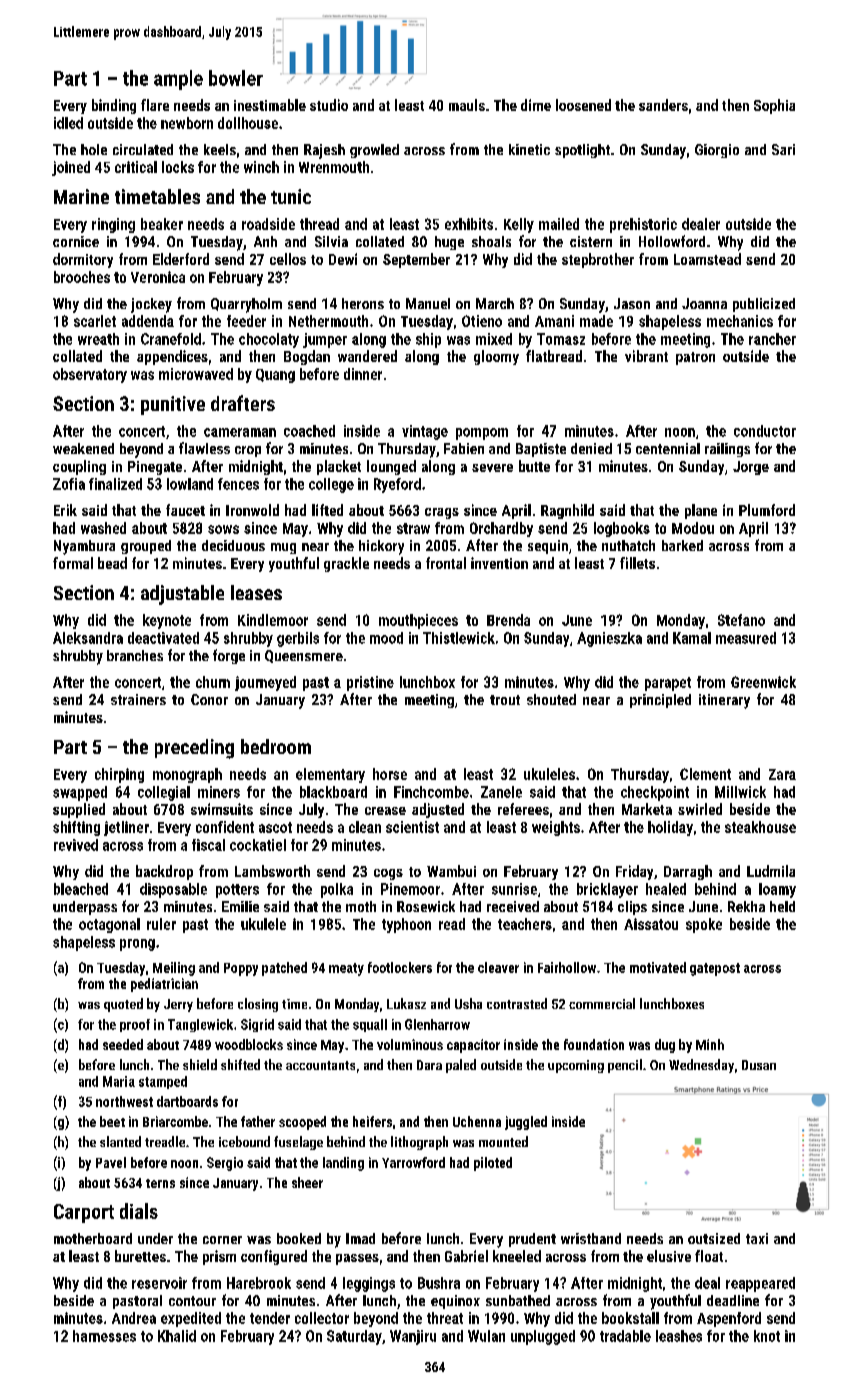  Describe the element at coordinates (177, 1336) in the screenshot. I see `Khalid` at that location.
